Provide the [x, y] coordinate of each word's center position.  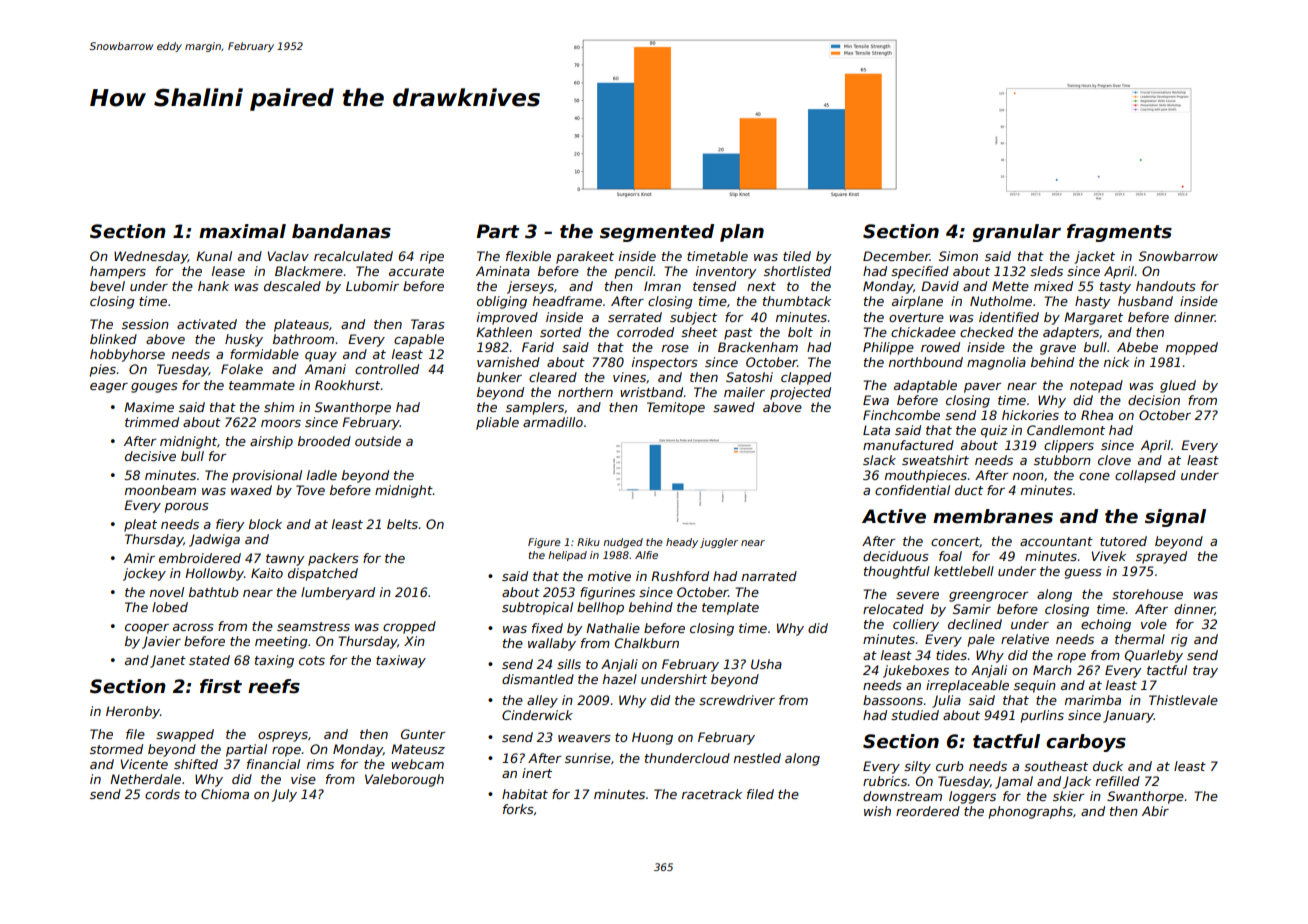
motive [609, 576]
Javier [161, 642]
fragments [1119, 233]
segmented [657, 233]
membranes [993, 516]
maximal [242, 231]
